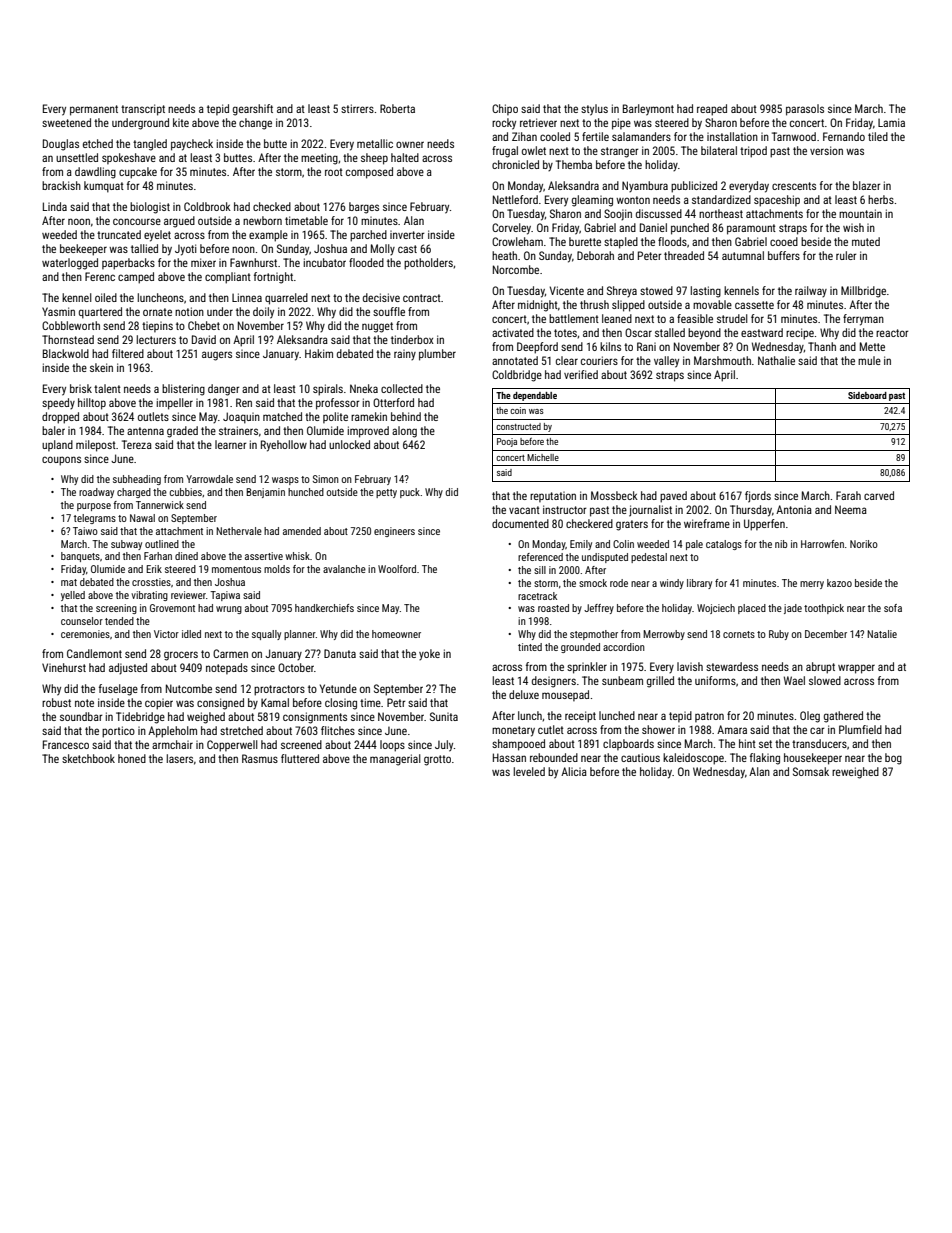 The height and width of the document is (1233, 952). What do you see at coordinates (119, 621) in the document?
I see `tended` at bounding box center [119, 621].
